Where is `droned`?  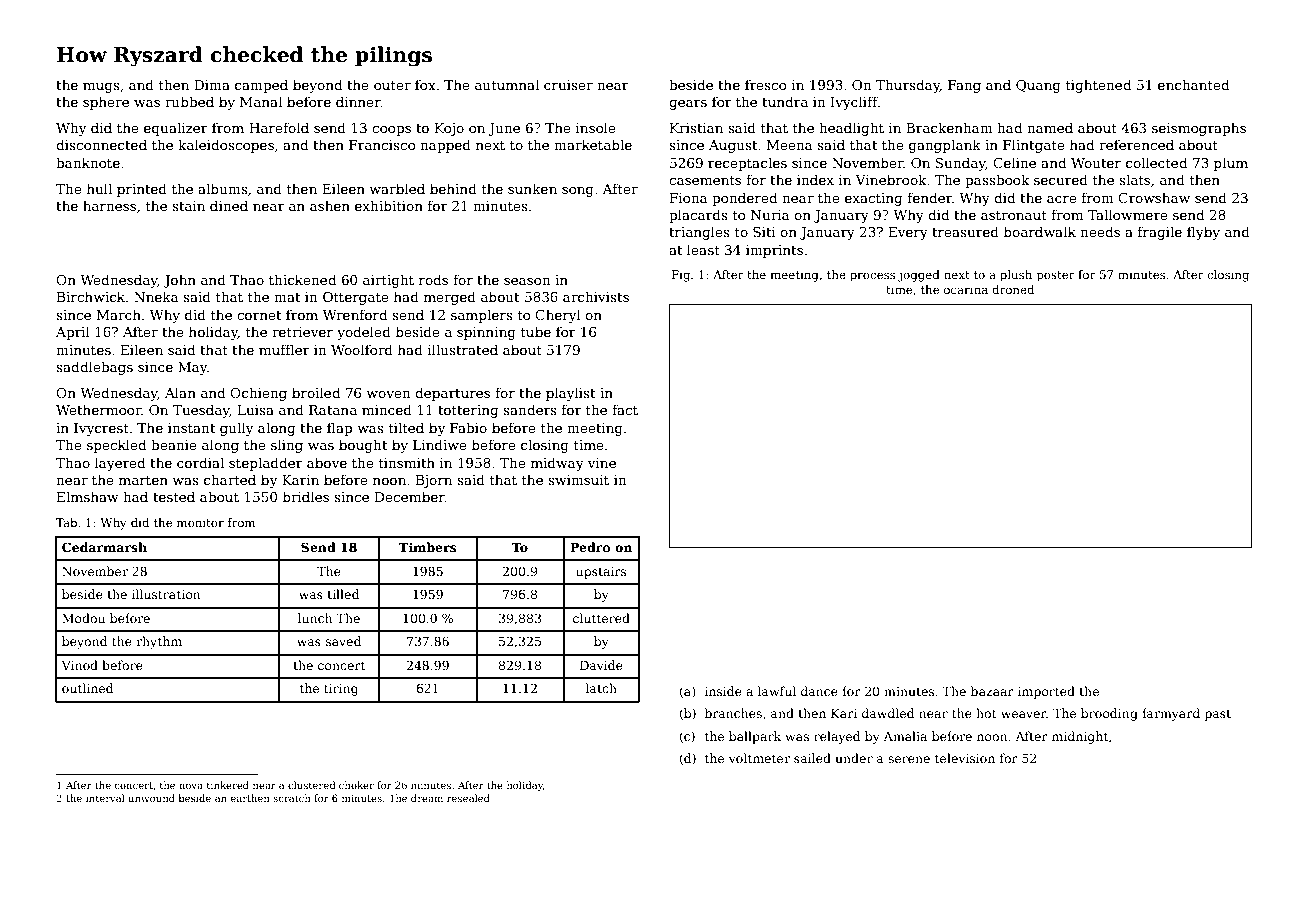 droned is located at coordinates (1013, 289).
